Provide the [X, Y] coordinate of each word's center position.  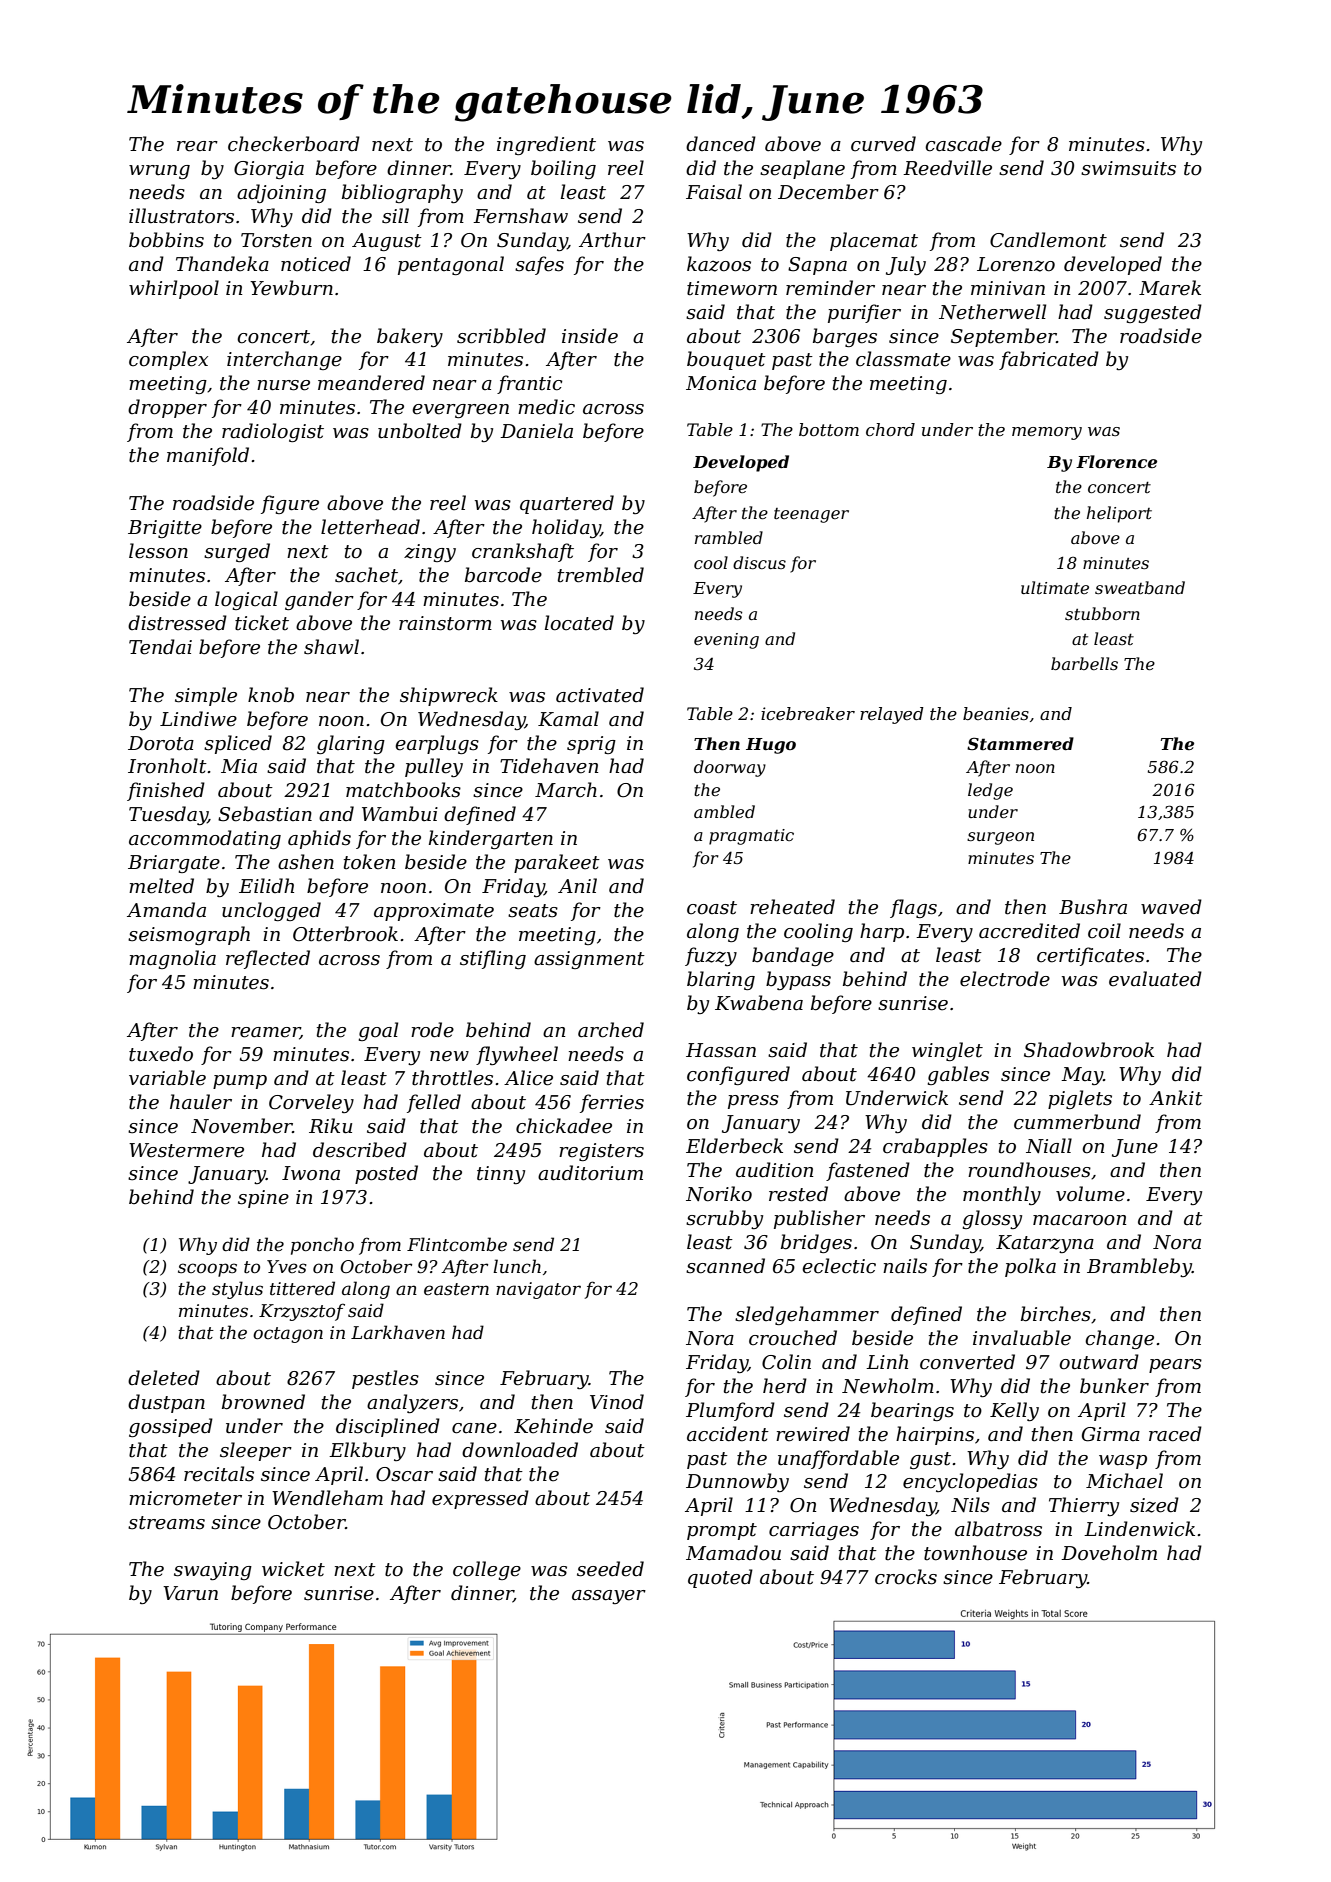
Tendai [160, 647]
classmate [903, 359]
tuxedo [161, 1054]
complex [168, 360]
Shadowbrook [1089, 1050]
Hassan [721, 1050]
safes [539, 265]
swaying [213, 1571]
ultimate [1055, 587]
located [579, 623]
